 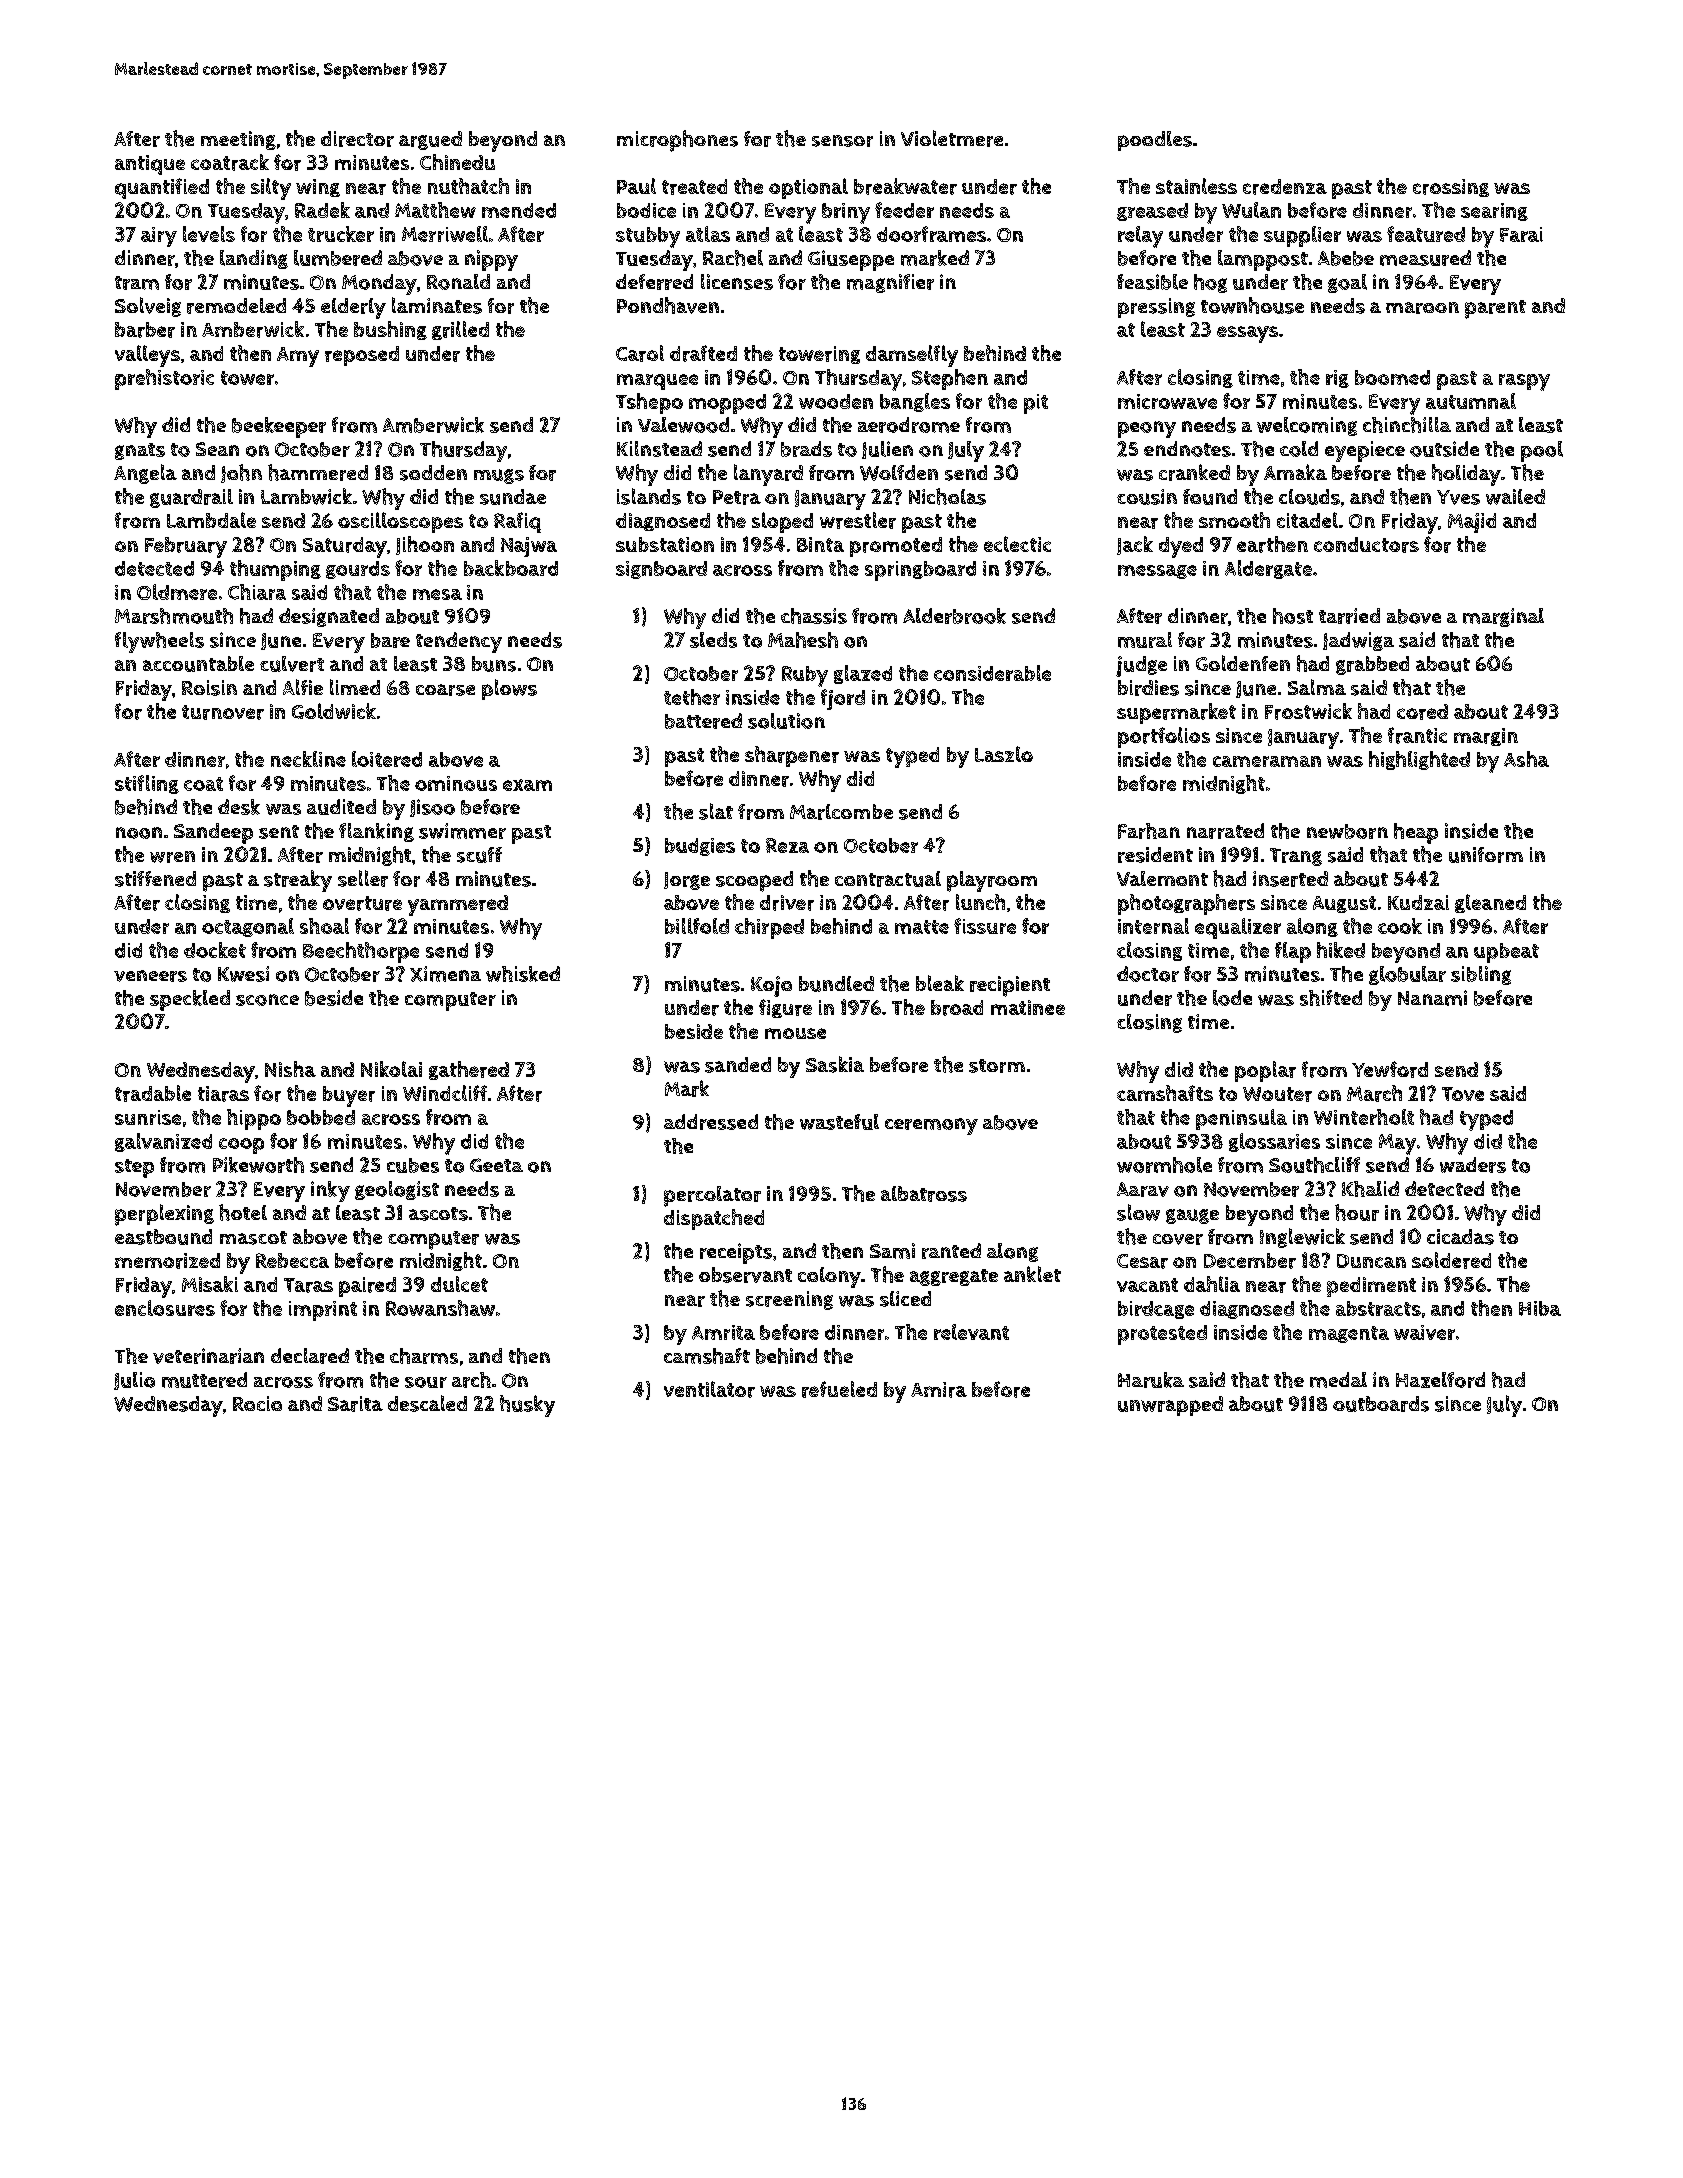 What do you see at coordinates (899, 473) in the document?
I see `Wolfden` at bounding box center [899, 473].
